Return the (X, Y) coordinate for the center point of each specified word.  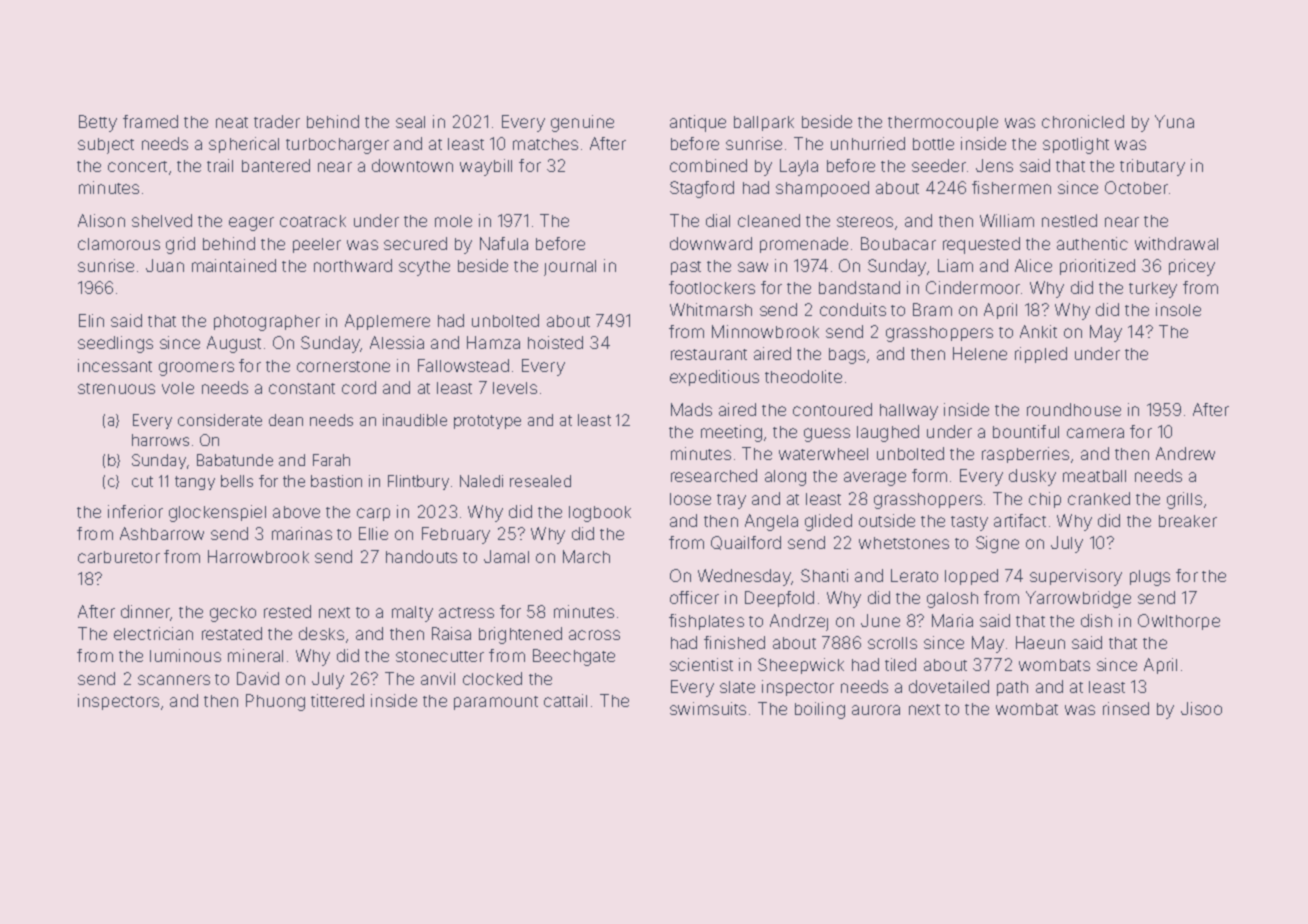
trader (277, 121)
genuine (582, 123)
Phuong (275, 702)
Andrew (1185, 453)
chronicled (1083, 121)
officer (694, 597)
